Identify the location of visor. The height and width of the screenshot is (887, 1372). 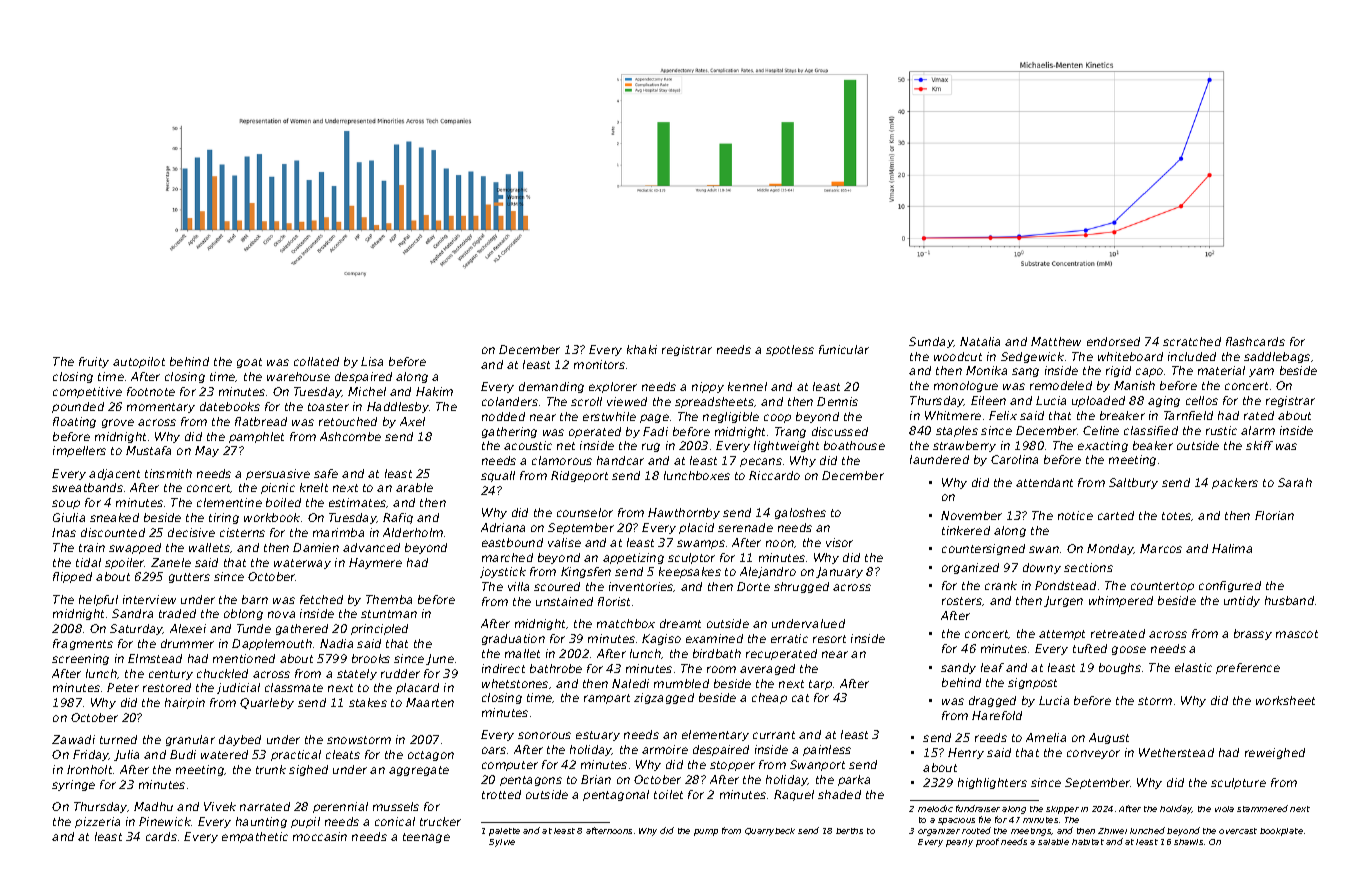
(839, 542).
